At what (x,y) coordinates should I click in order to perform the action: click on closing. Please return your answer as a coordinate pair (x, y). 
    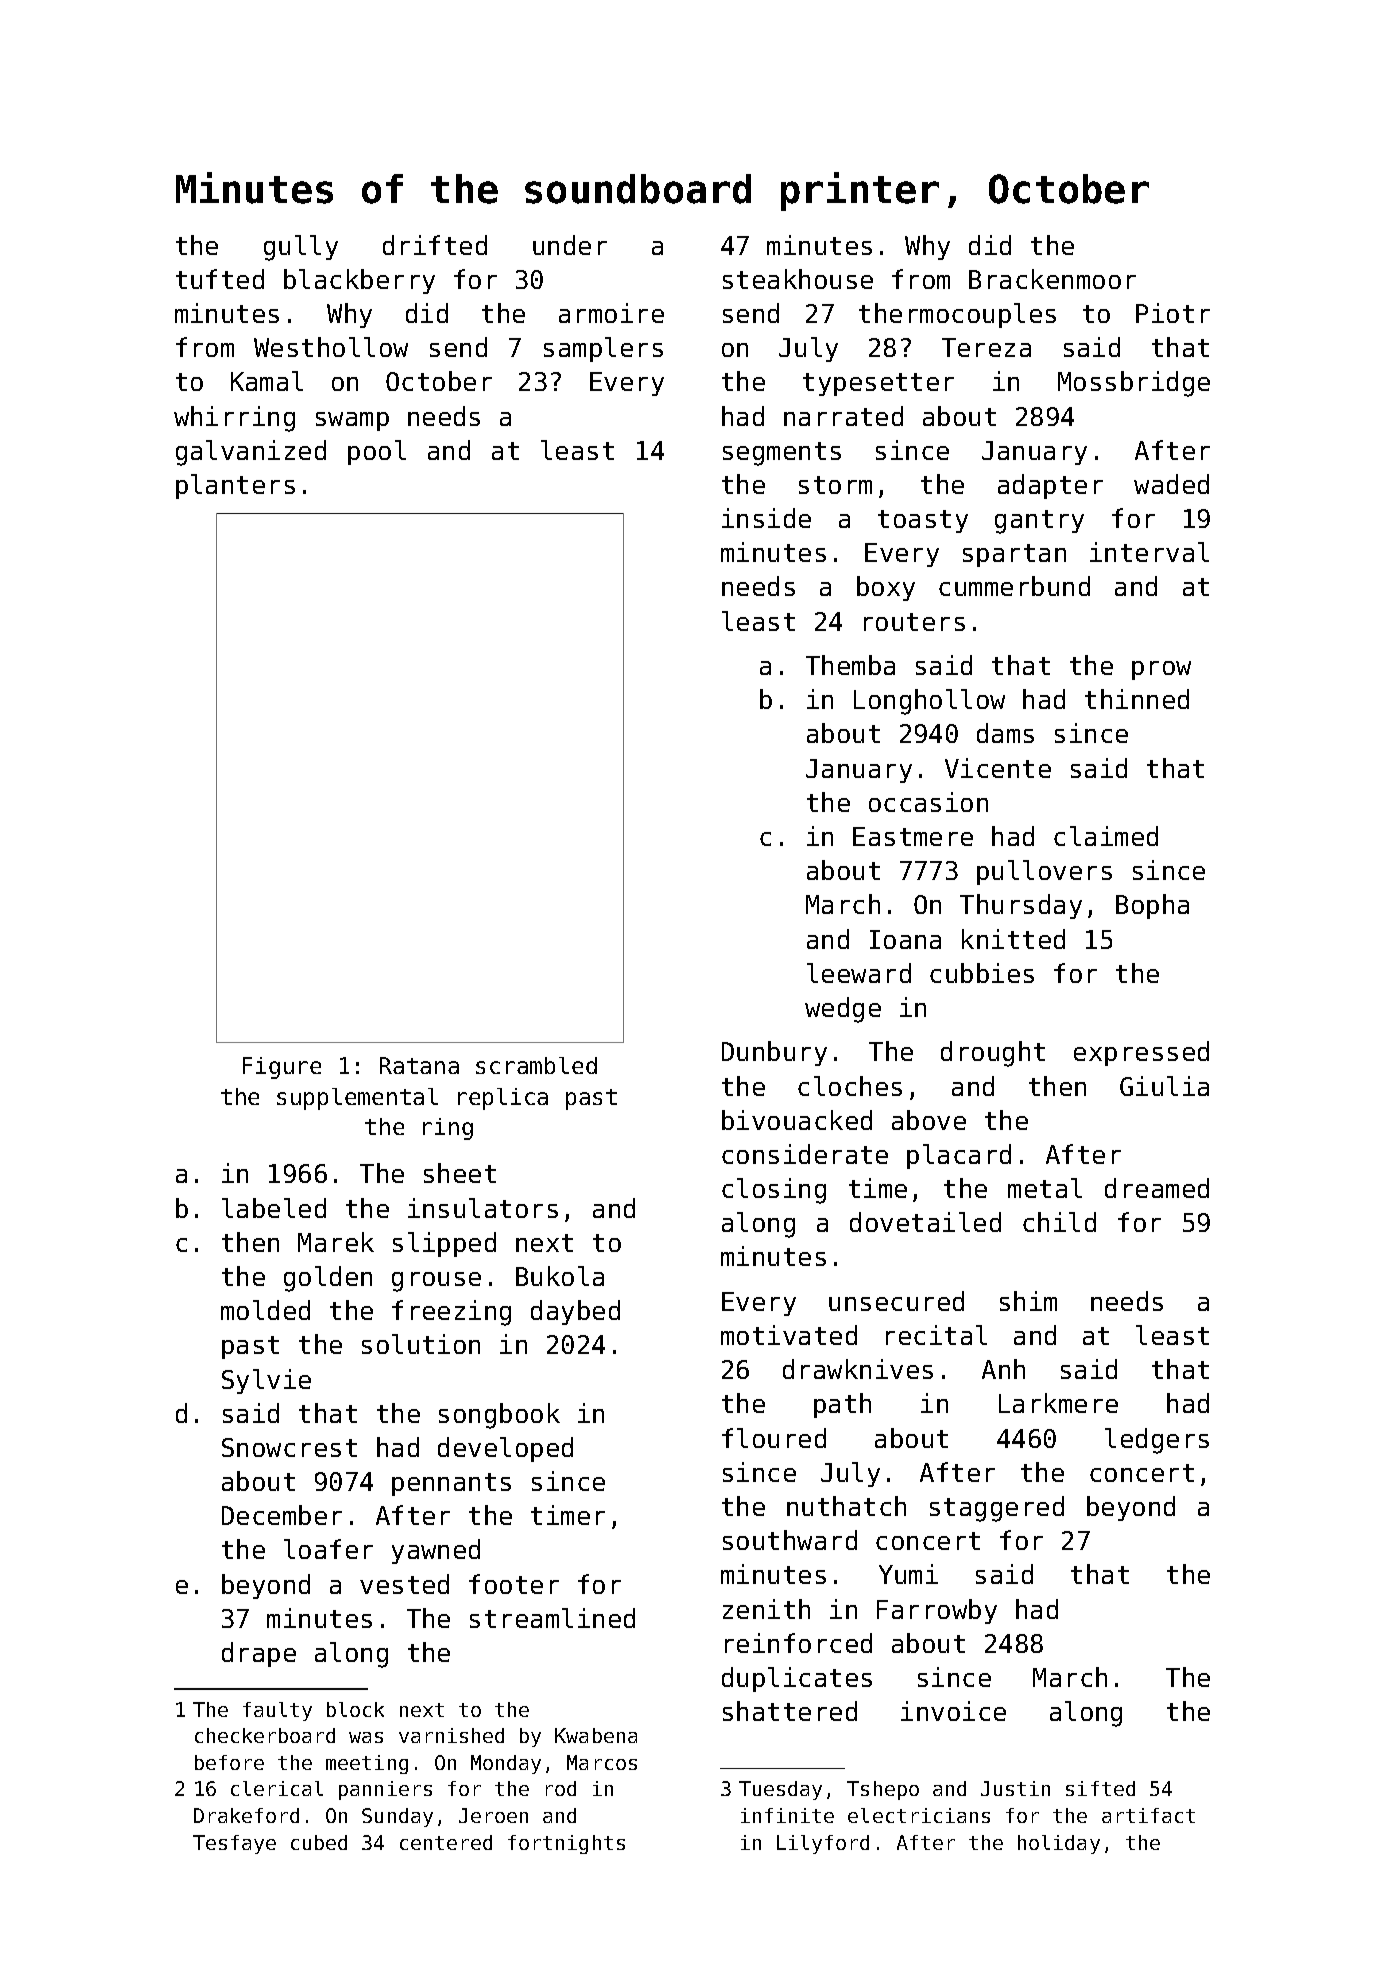
    Looking at the image, I should click on (774, 1191).
